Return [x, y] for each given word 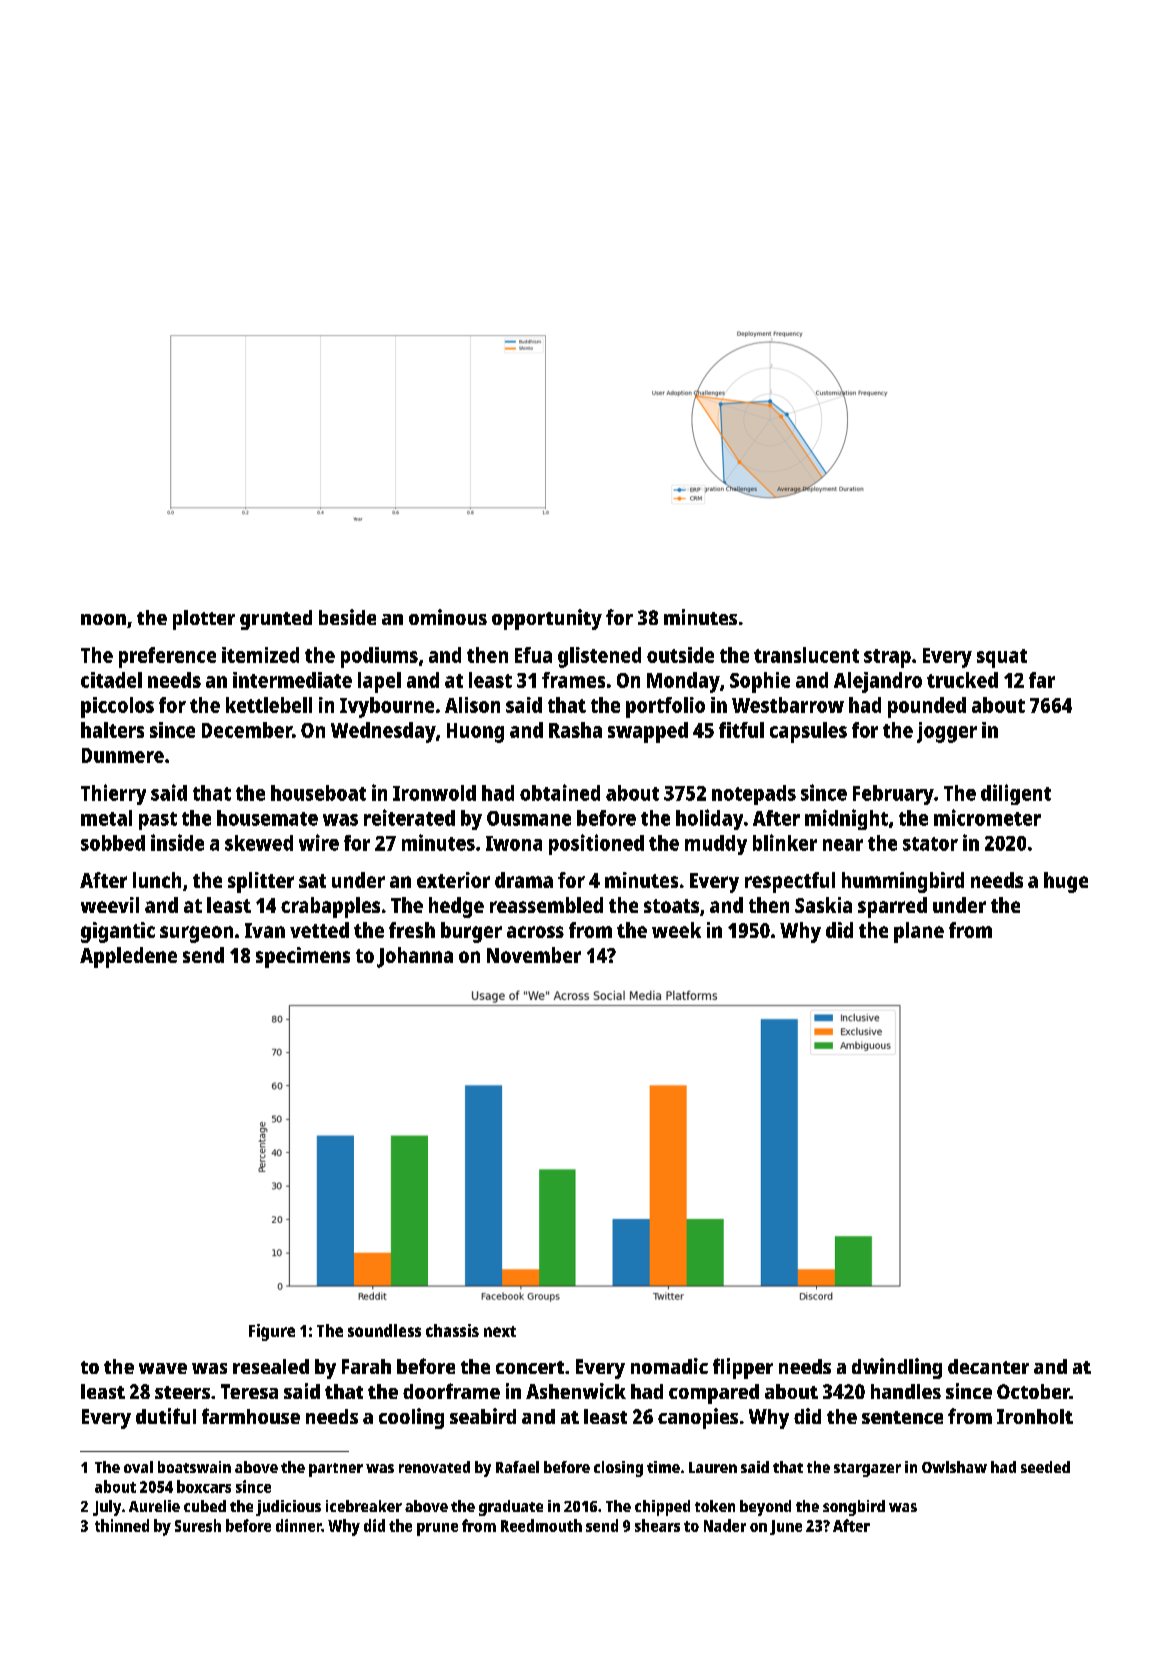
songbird [854, 1508]
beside [347, 617]
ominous [448, 617]
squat [1002, 658]
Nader [725, 1525]
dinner [299, 1525]
